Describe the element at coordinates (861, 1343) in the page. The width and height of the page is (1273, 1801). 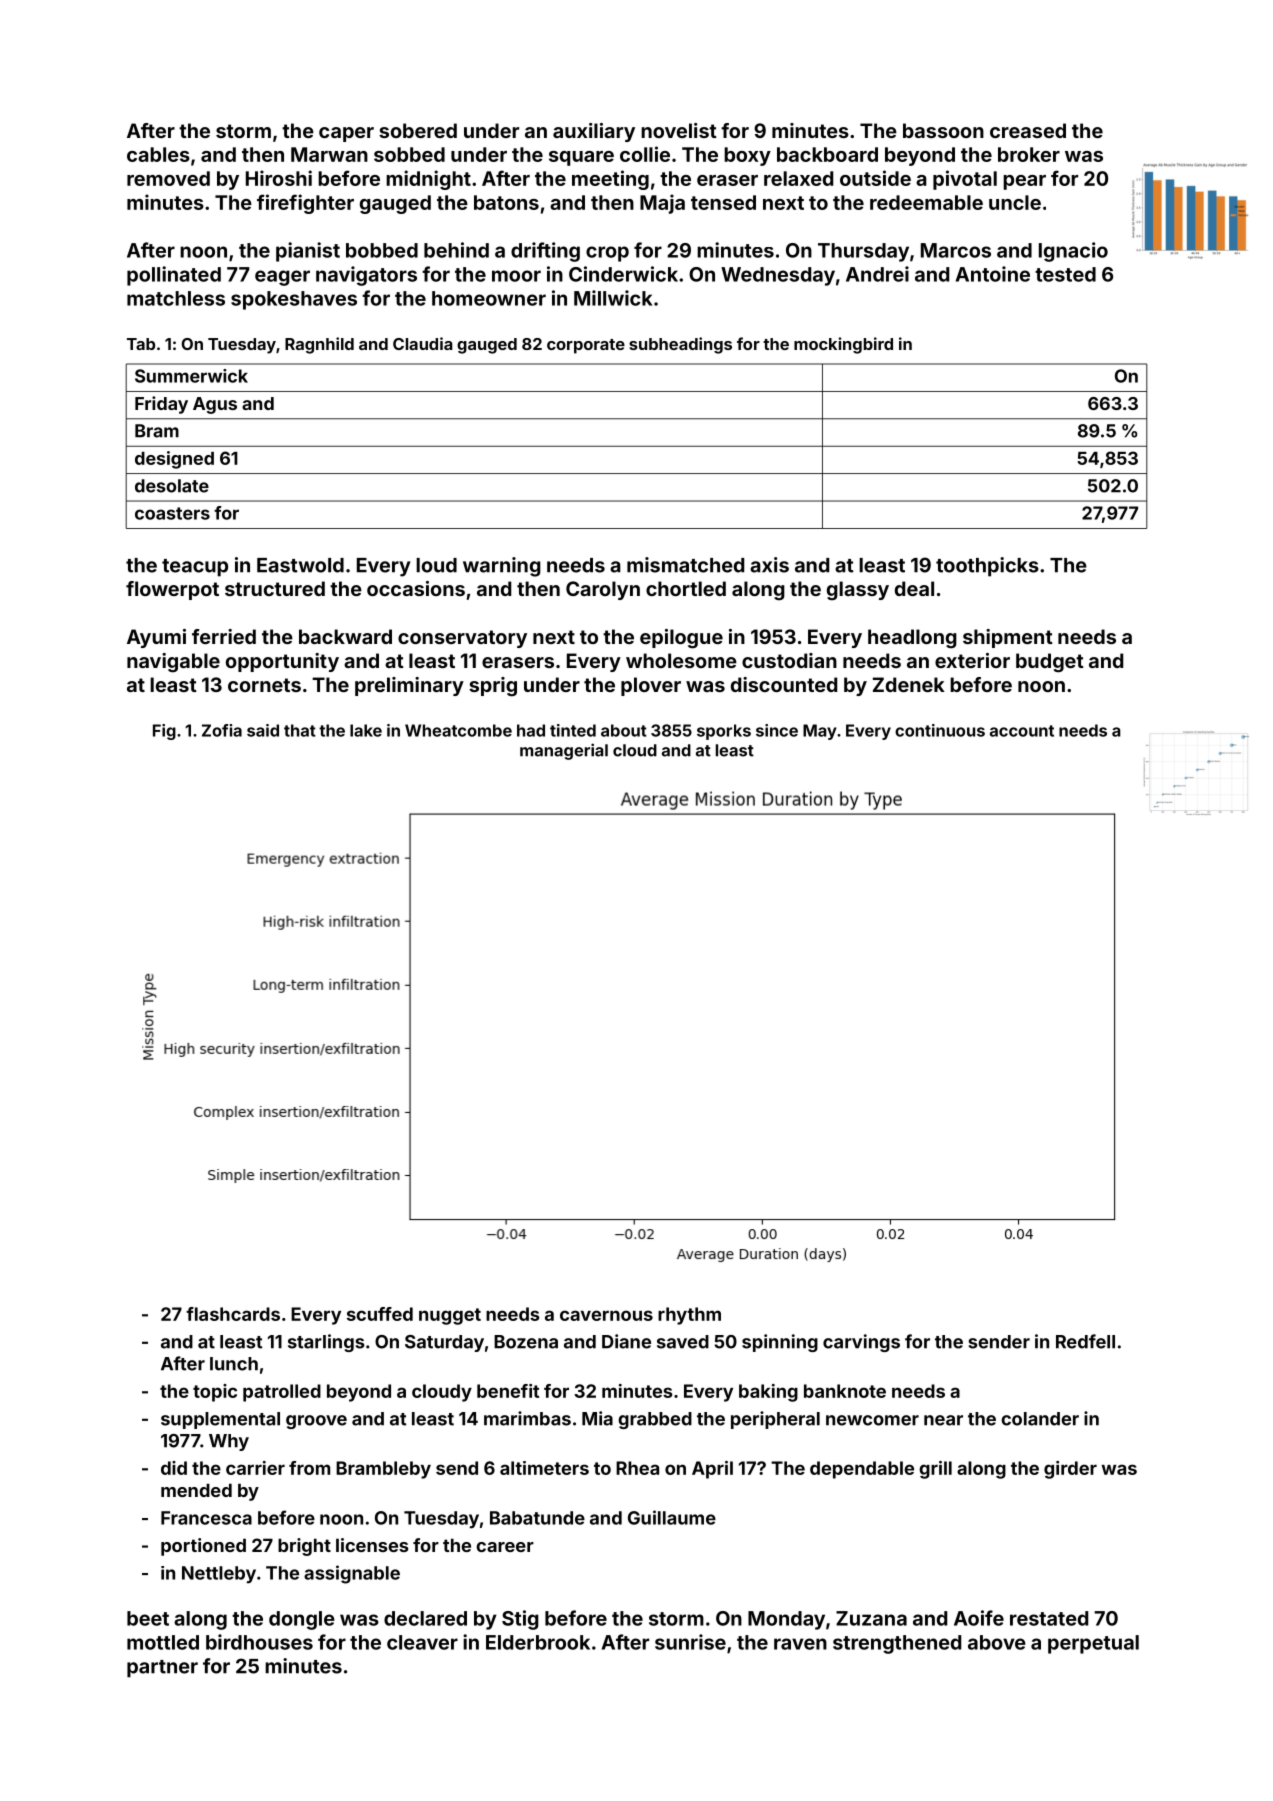
I see `carvings` at that location.
